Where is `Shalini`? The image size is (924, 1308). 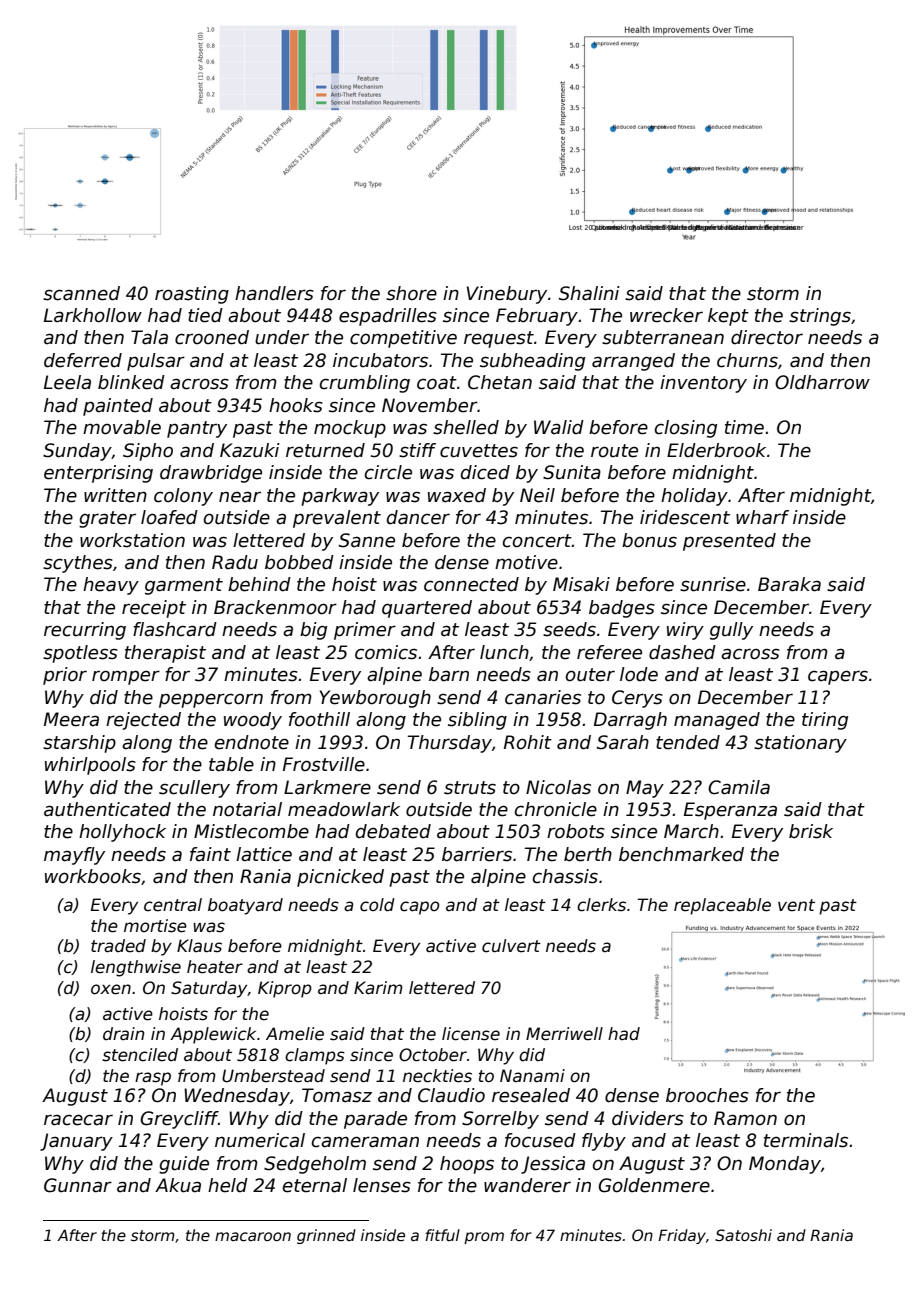
Shalini is located at coordinates (589, 293).
